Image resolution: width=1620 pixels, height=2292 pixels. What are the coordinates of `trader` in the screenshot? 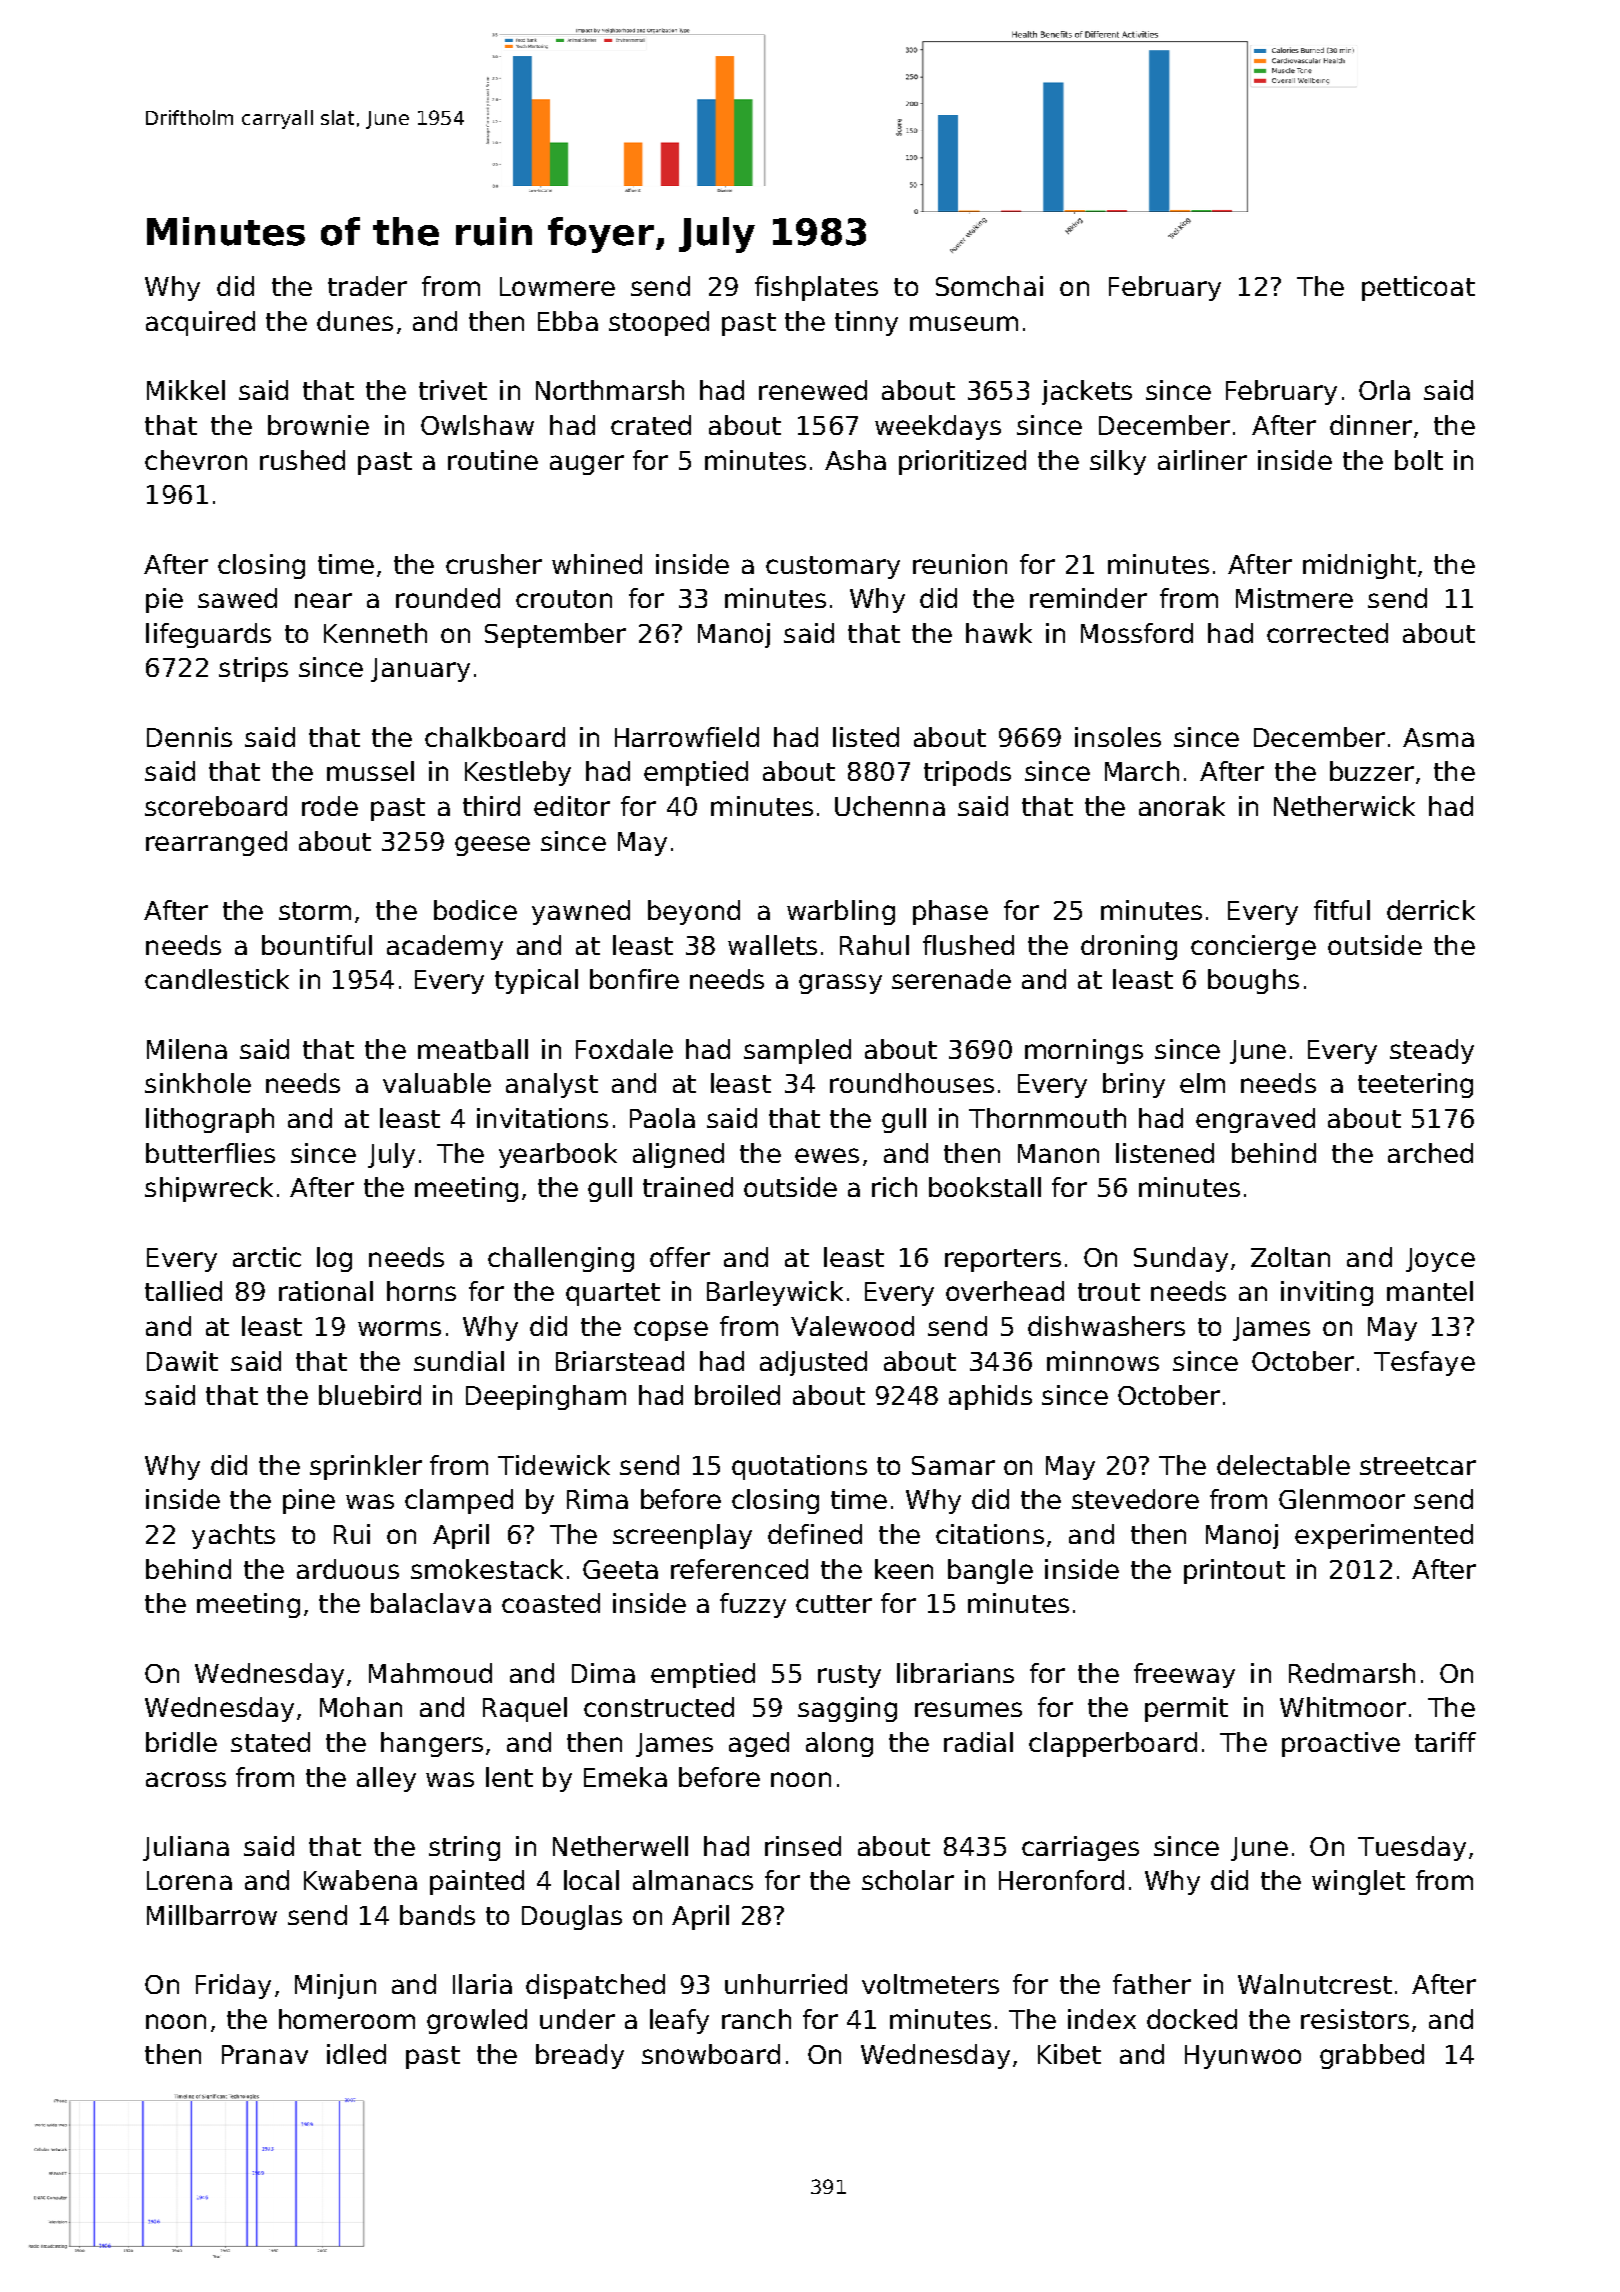 It's located at (367, 286).
